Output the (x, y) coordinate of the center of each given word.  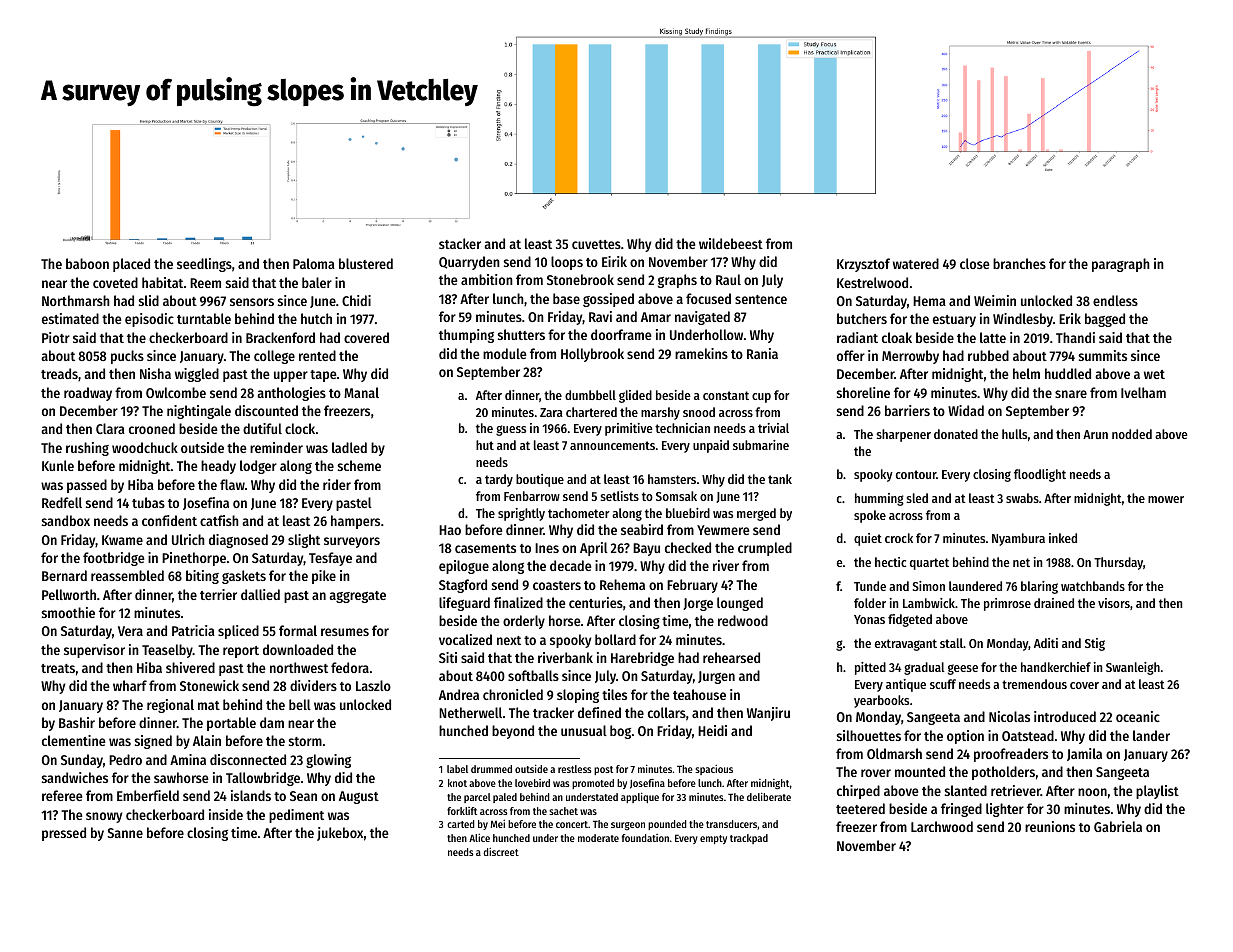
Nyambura (1018, 539)
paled (505, 798)
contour (916, 474)
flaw (232, 484)
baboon (87, 263)
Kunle (58, 465)
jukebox (340, 834)
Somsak (676, 496)
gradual (924, 668)
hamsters (672, 479)
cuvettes (596, 244)
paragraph (1121, 265)
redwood (743, 620)
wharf (130, 685)
